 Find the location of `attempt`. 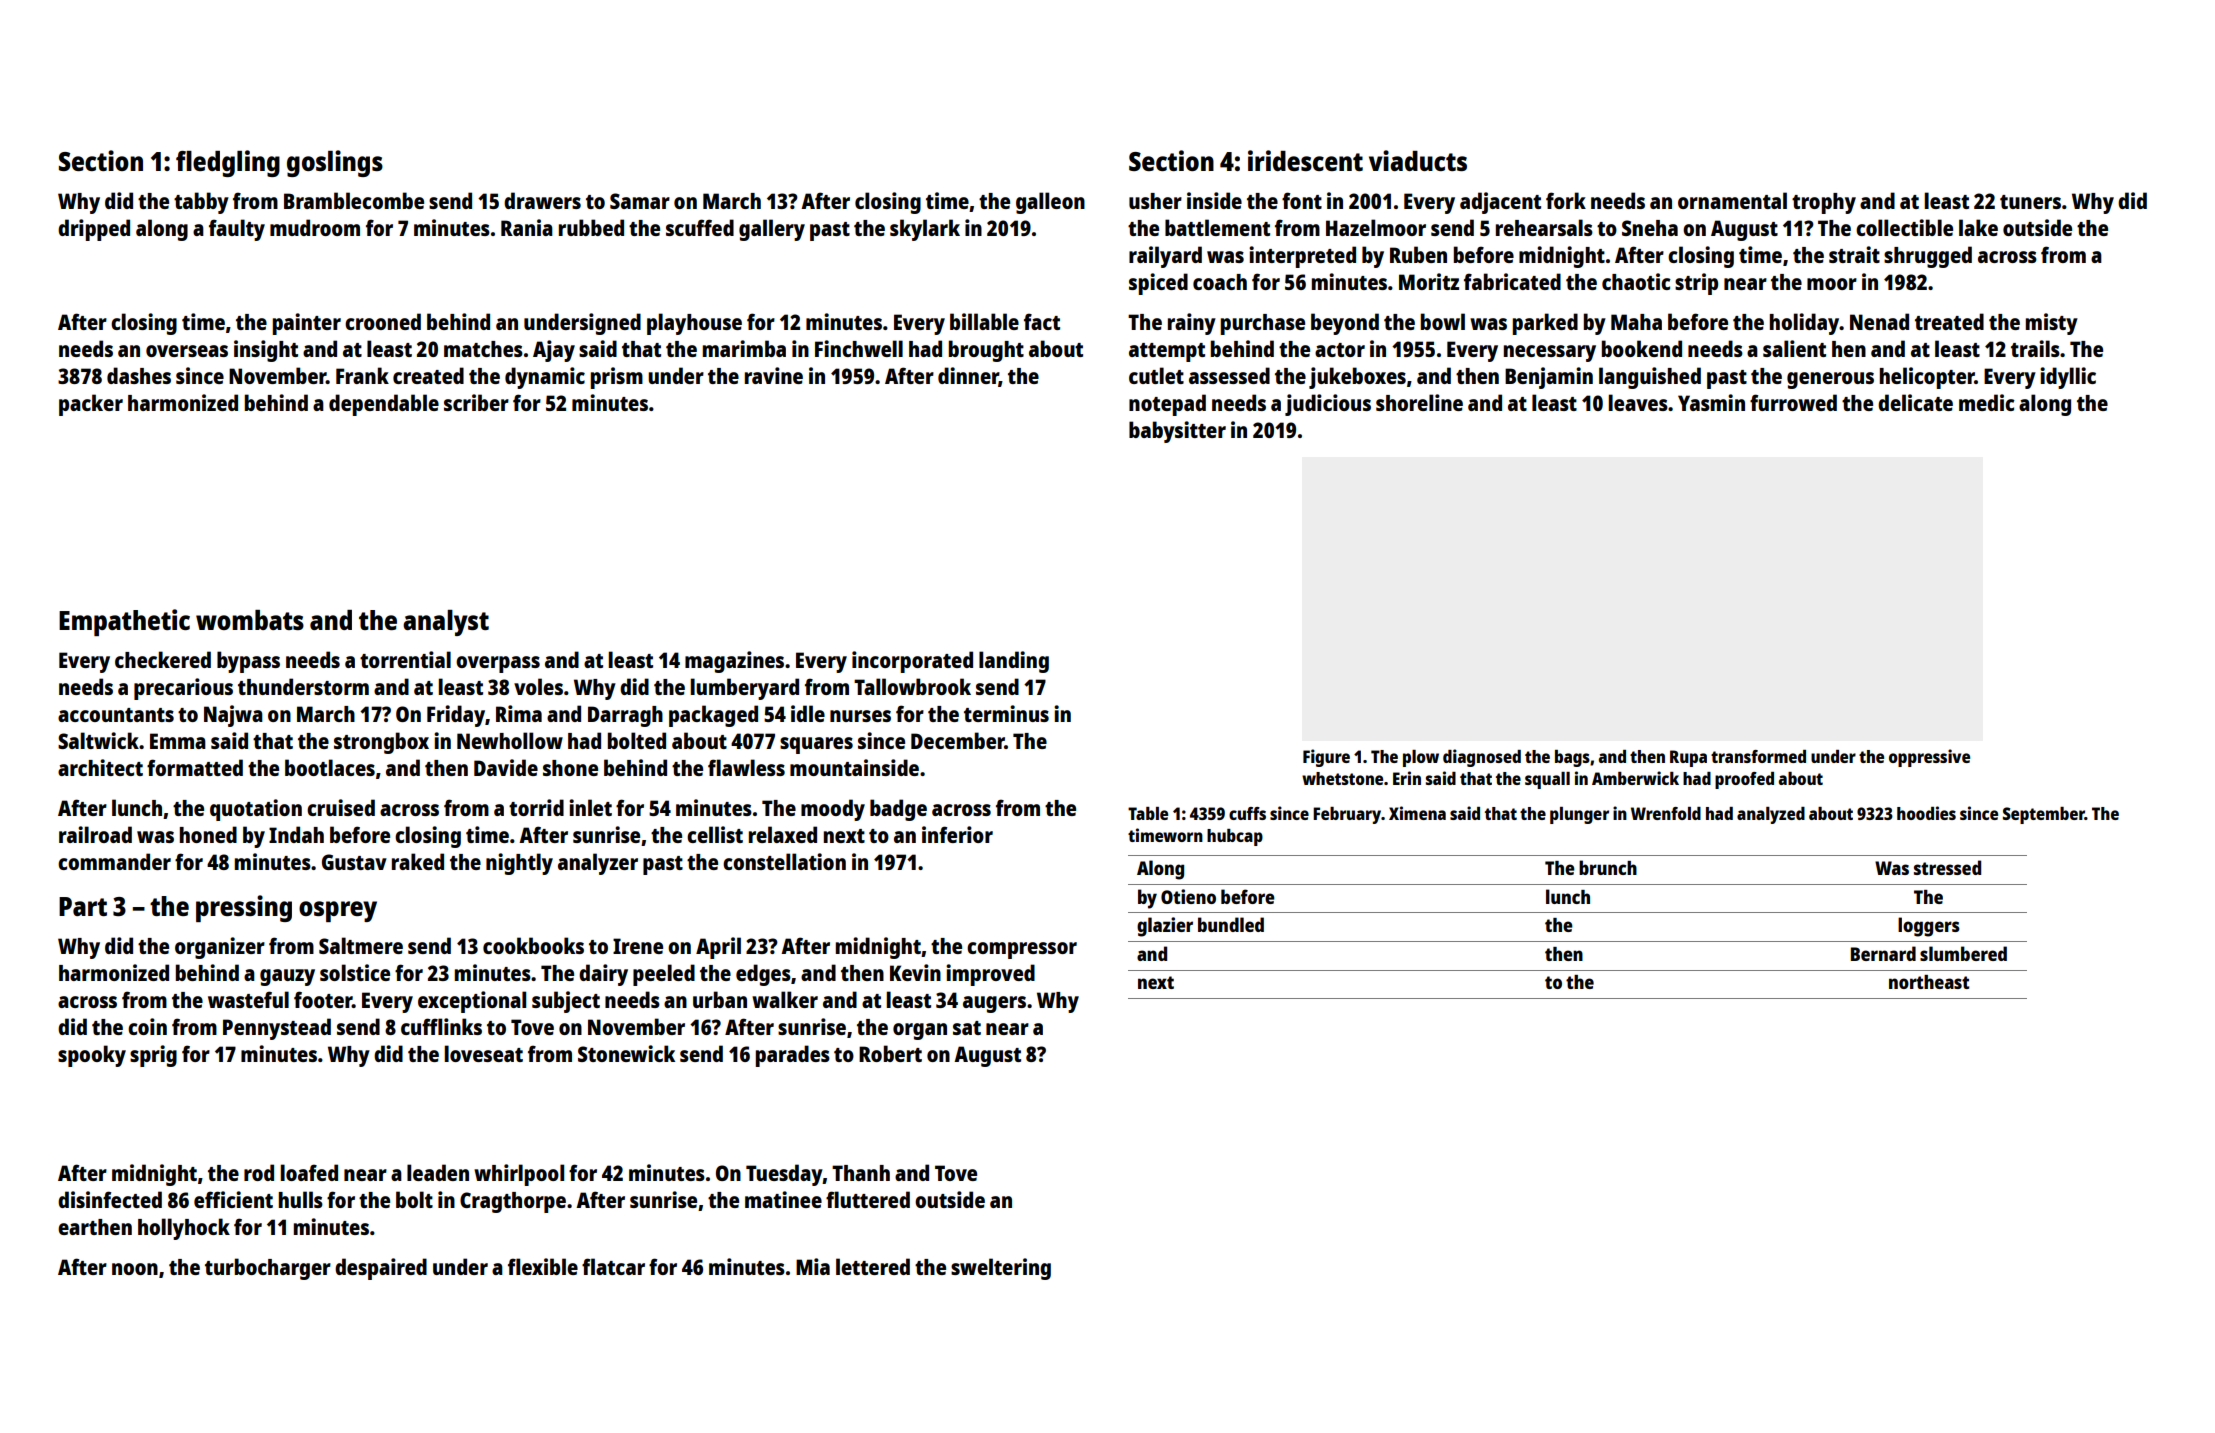

attempt is located at coordinates (1167, 352).
